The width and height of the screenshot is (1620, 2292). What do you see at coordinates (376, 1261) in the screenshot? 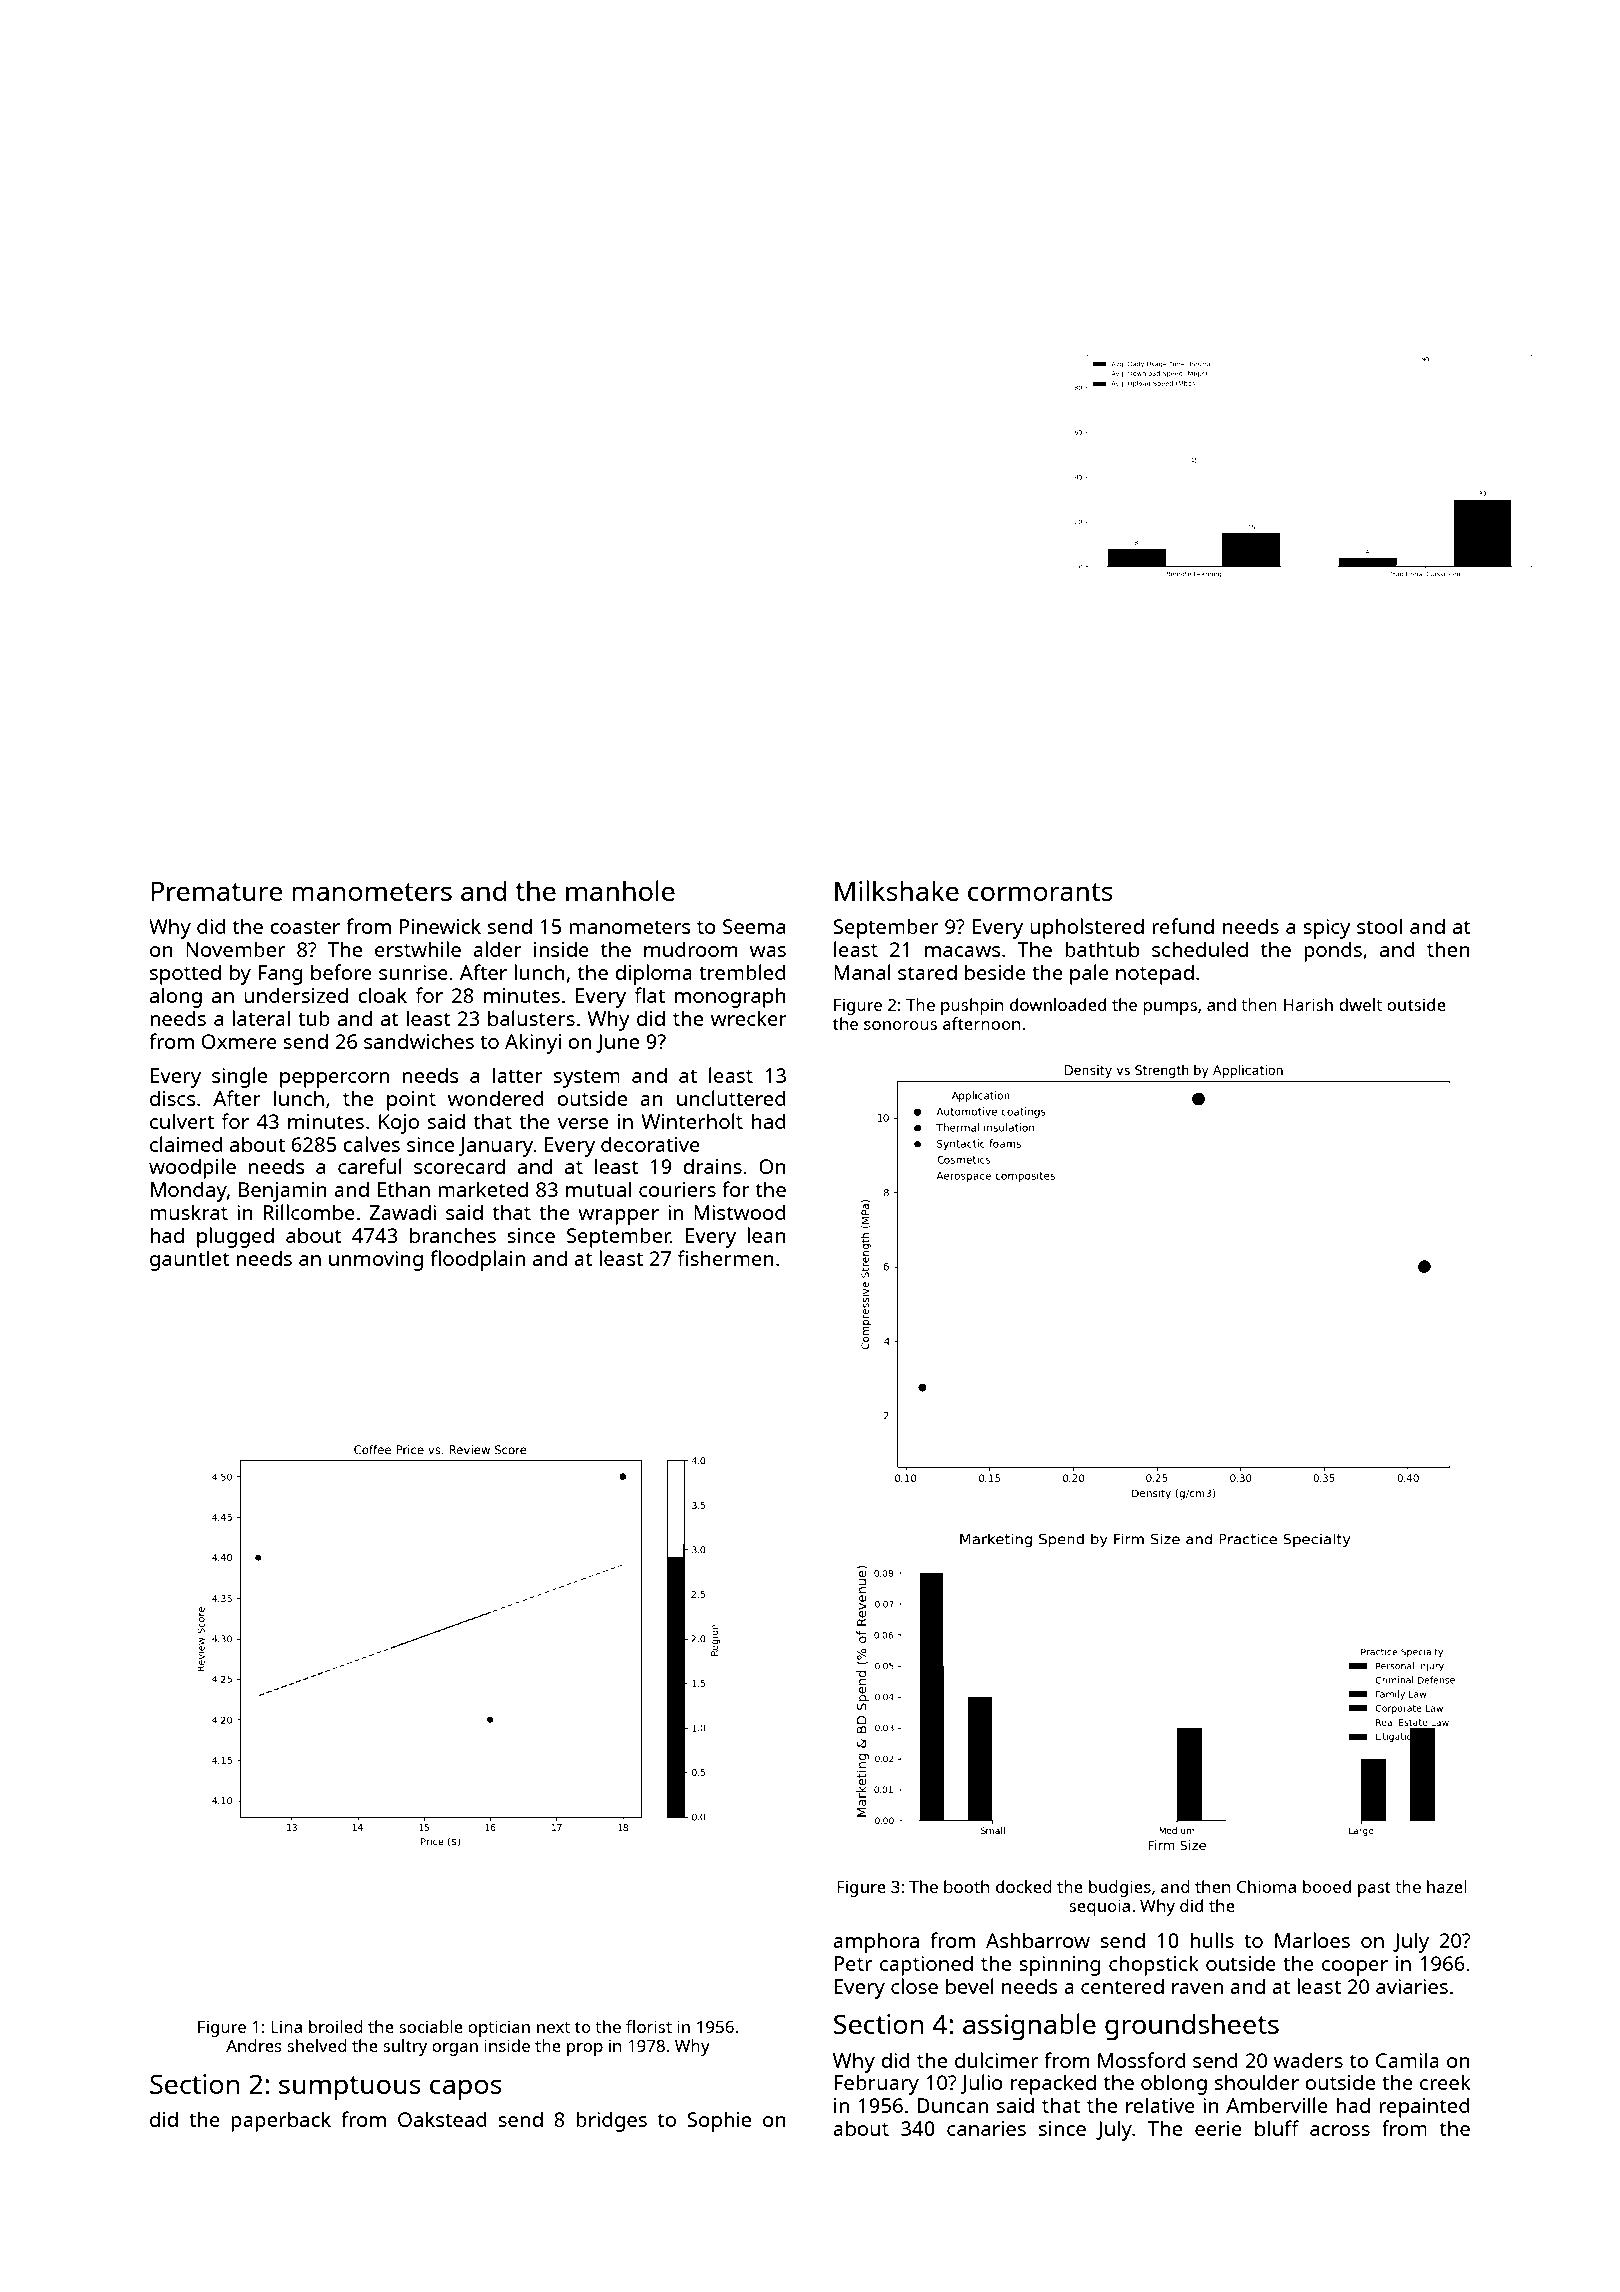
I see `unmoving` at bounding box center [376, 1261].
